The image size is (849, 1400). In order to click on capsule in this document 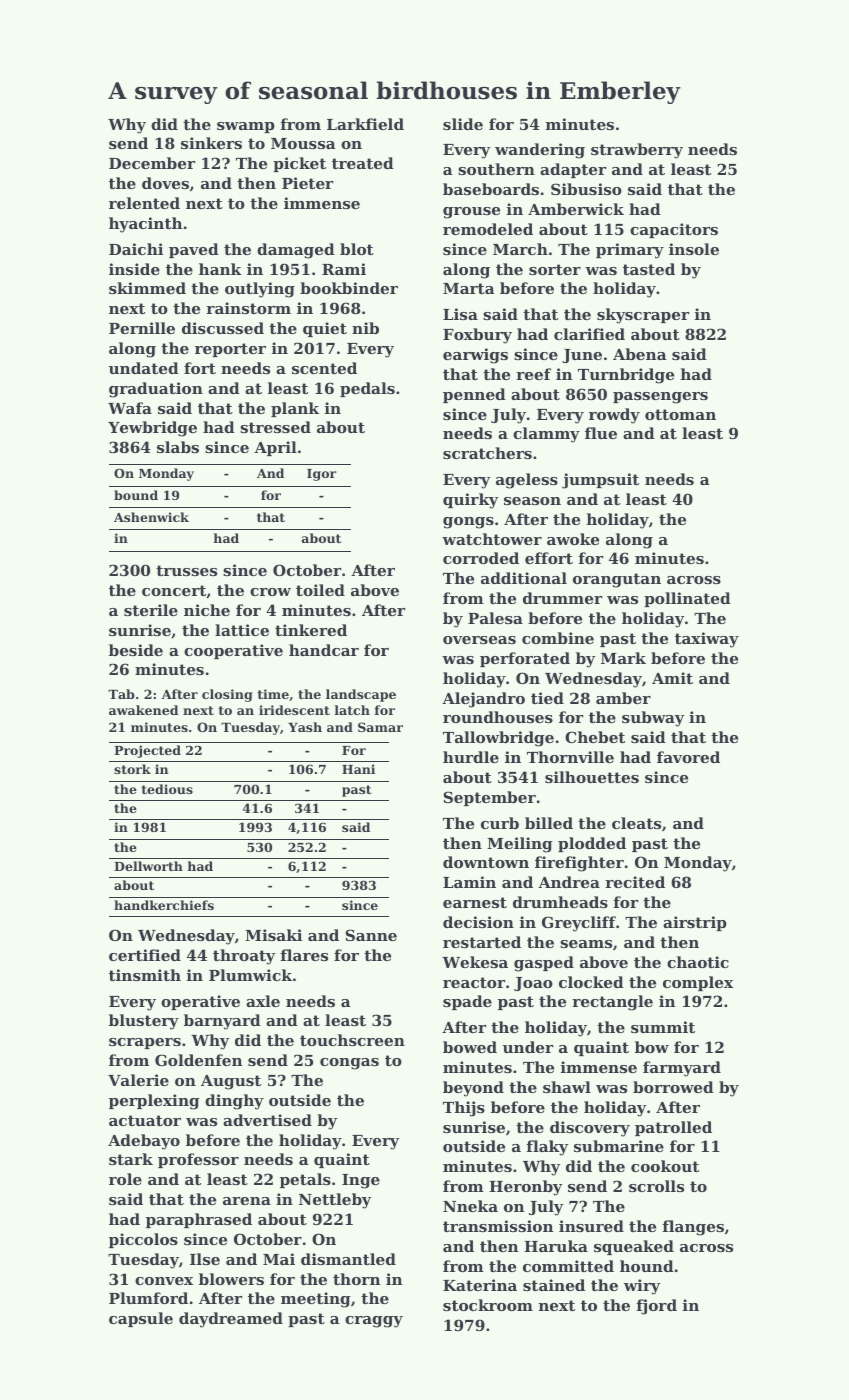, I will do `click(141, 1319)`.
